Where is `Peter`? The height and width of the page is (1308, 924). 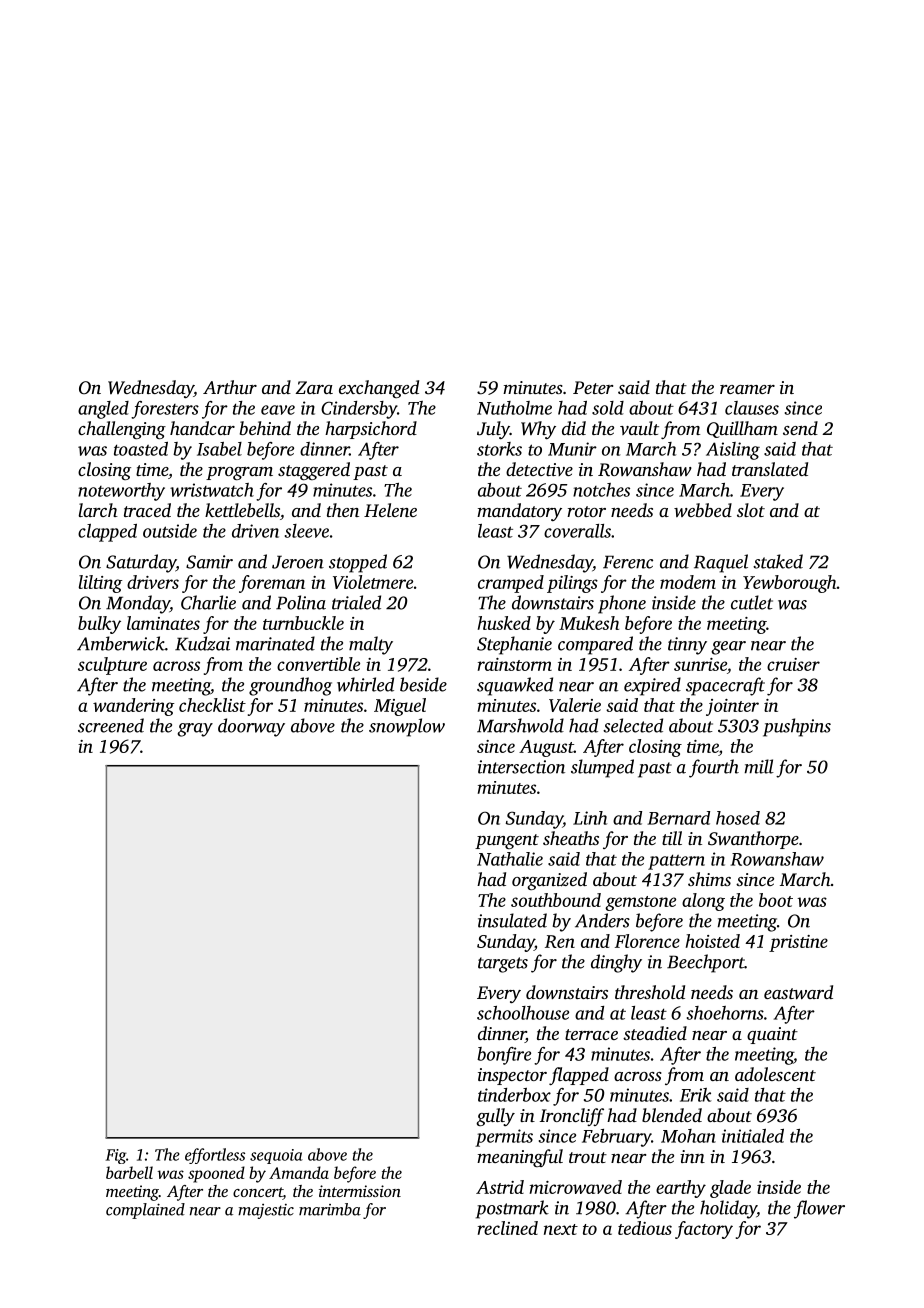 Peter is located at coordinates (593, 387).
